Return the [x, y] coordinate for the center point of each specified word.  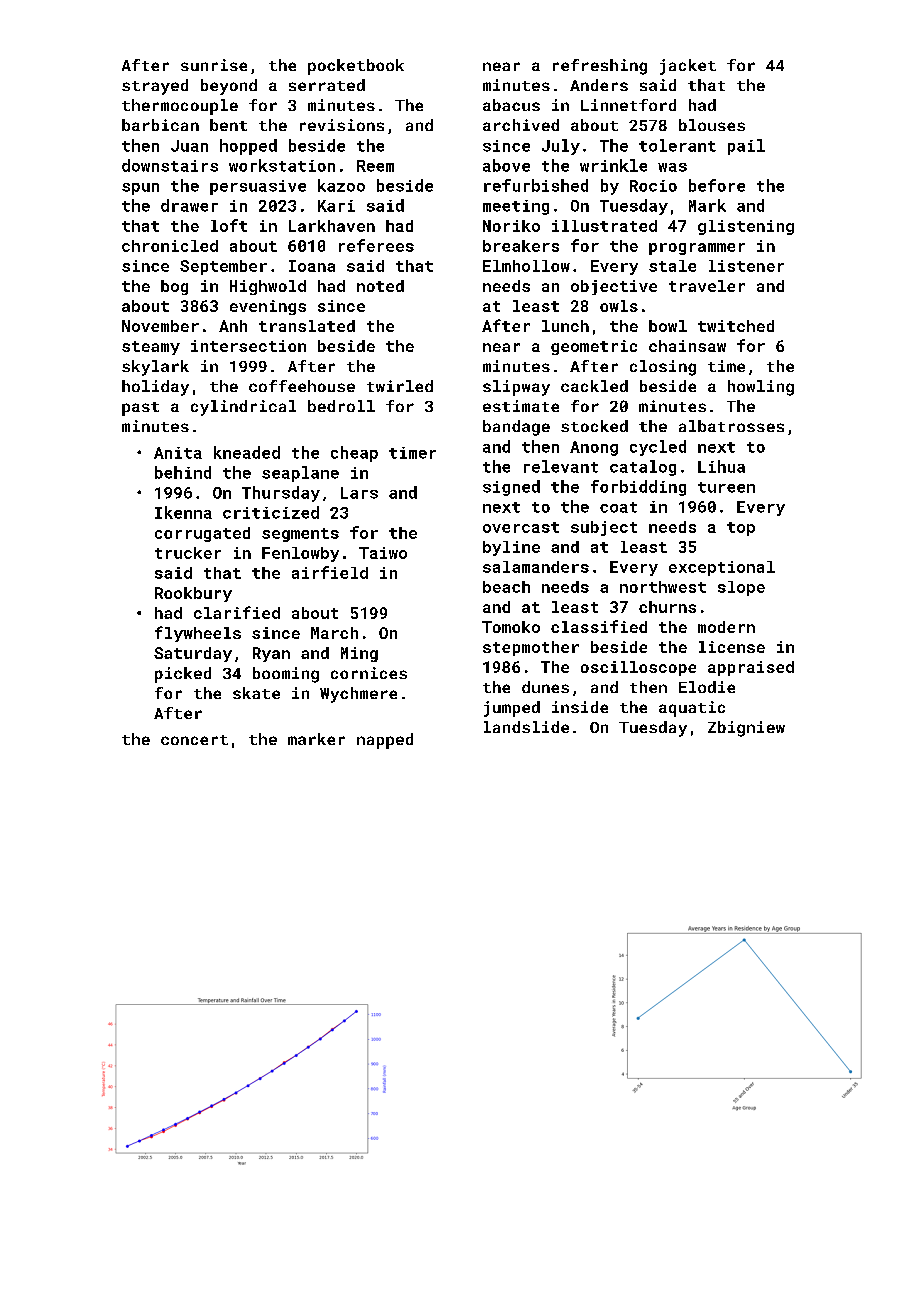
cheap [354, 454]
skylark [155, 368]
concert [194, 740]
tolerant [677, 145]
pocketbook [356, 67]
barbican [160, 125]
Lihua [721, 466]
